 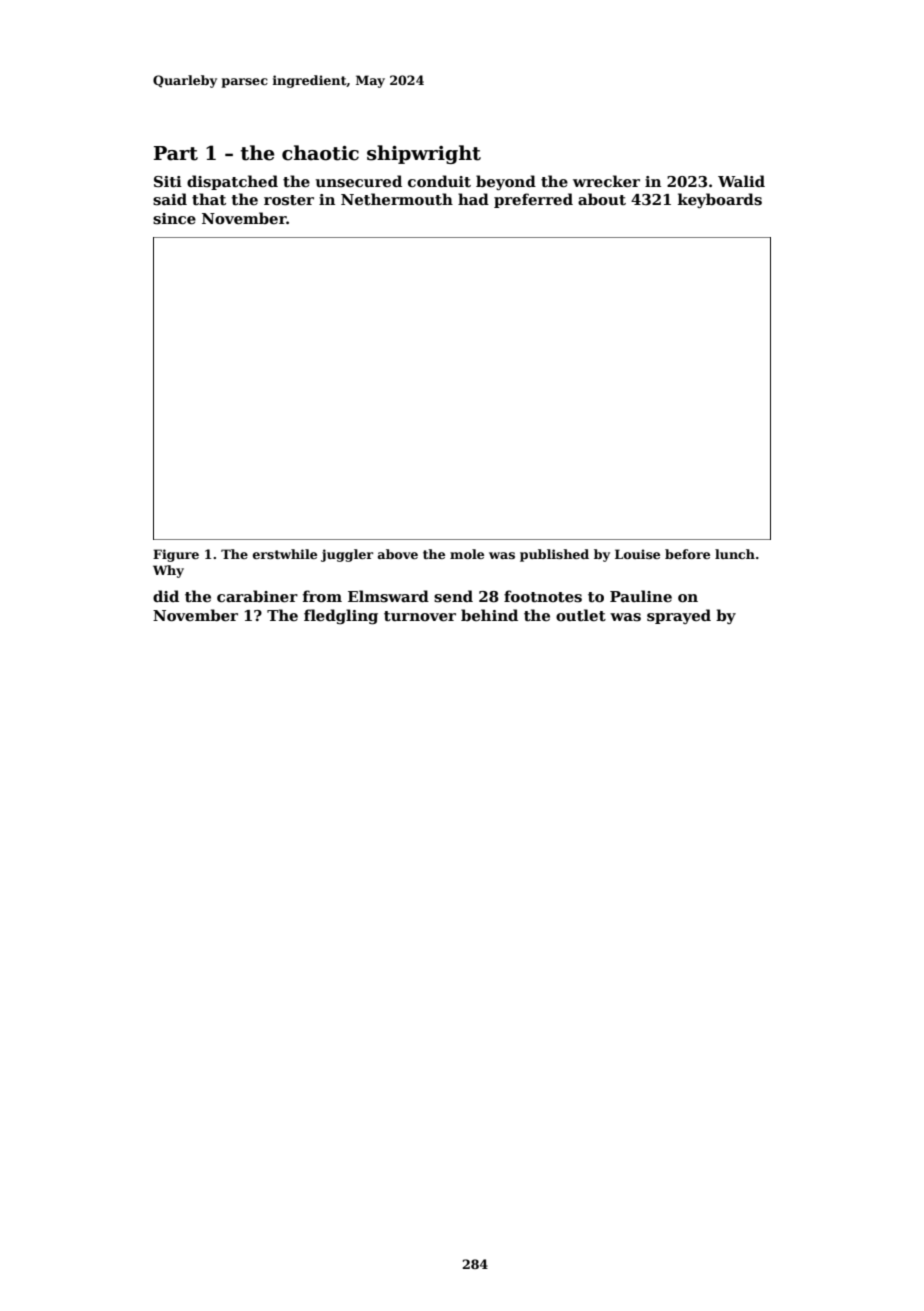 I want to click on Nethermouth, so click(x=397, y=199).
